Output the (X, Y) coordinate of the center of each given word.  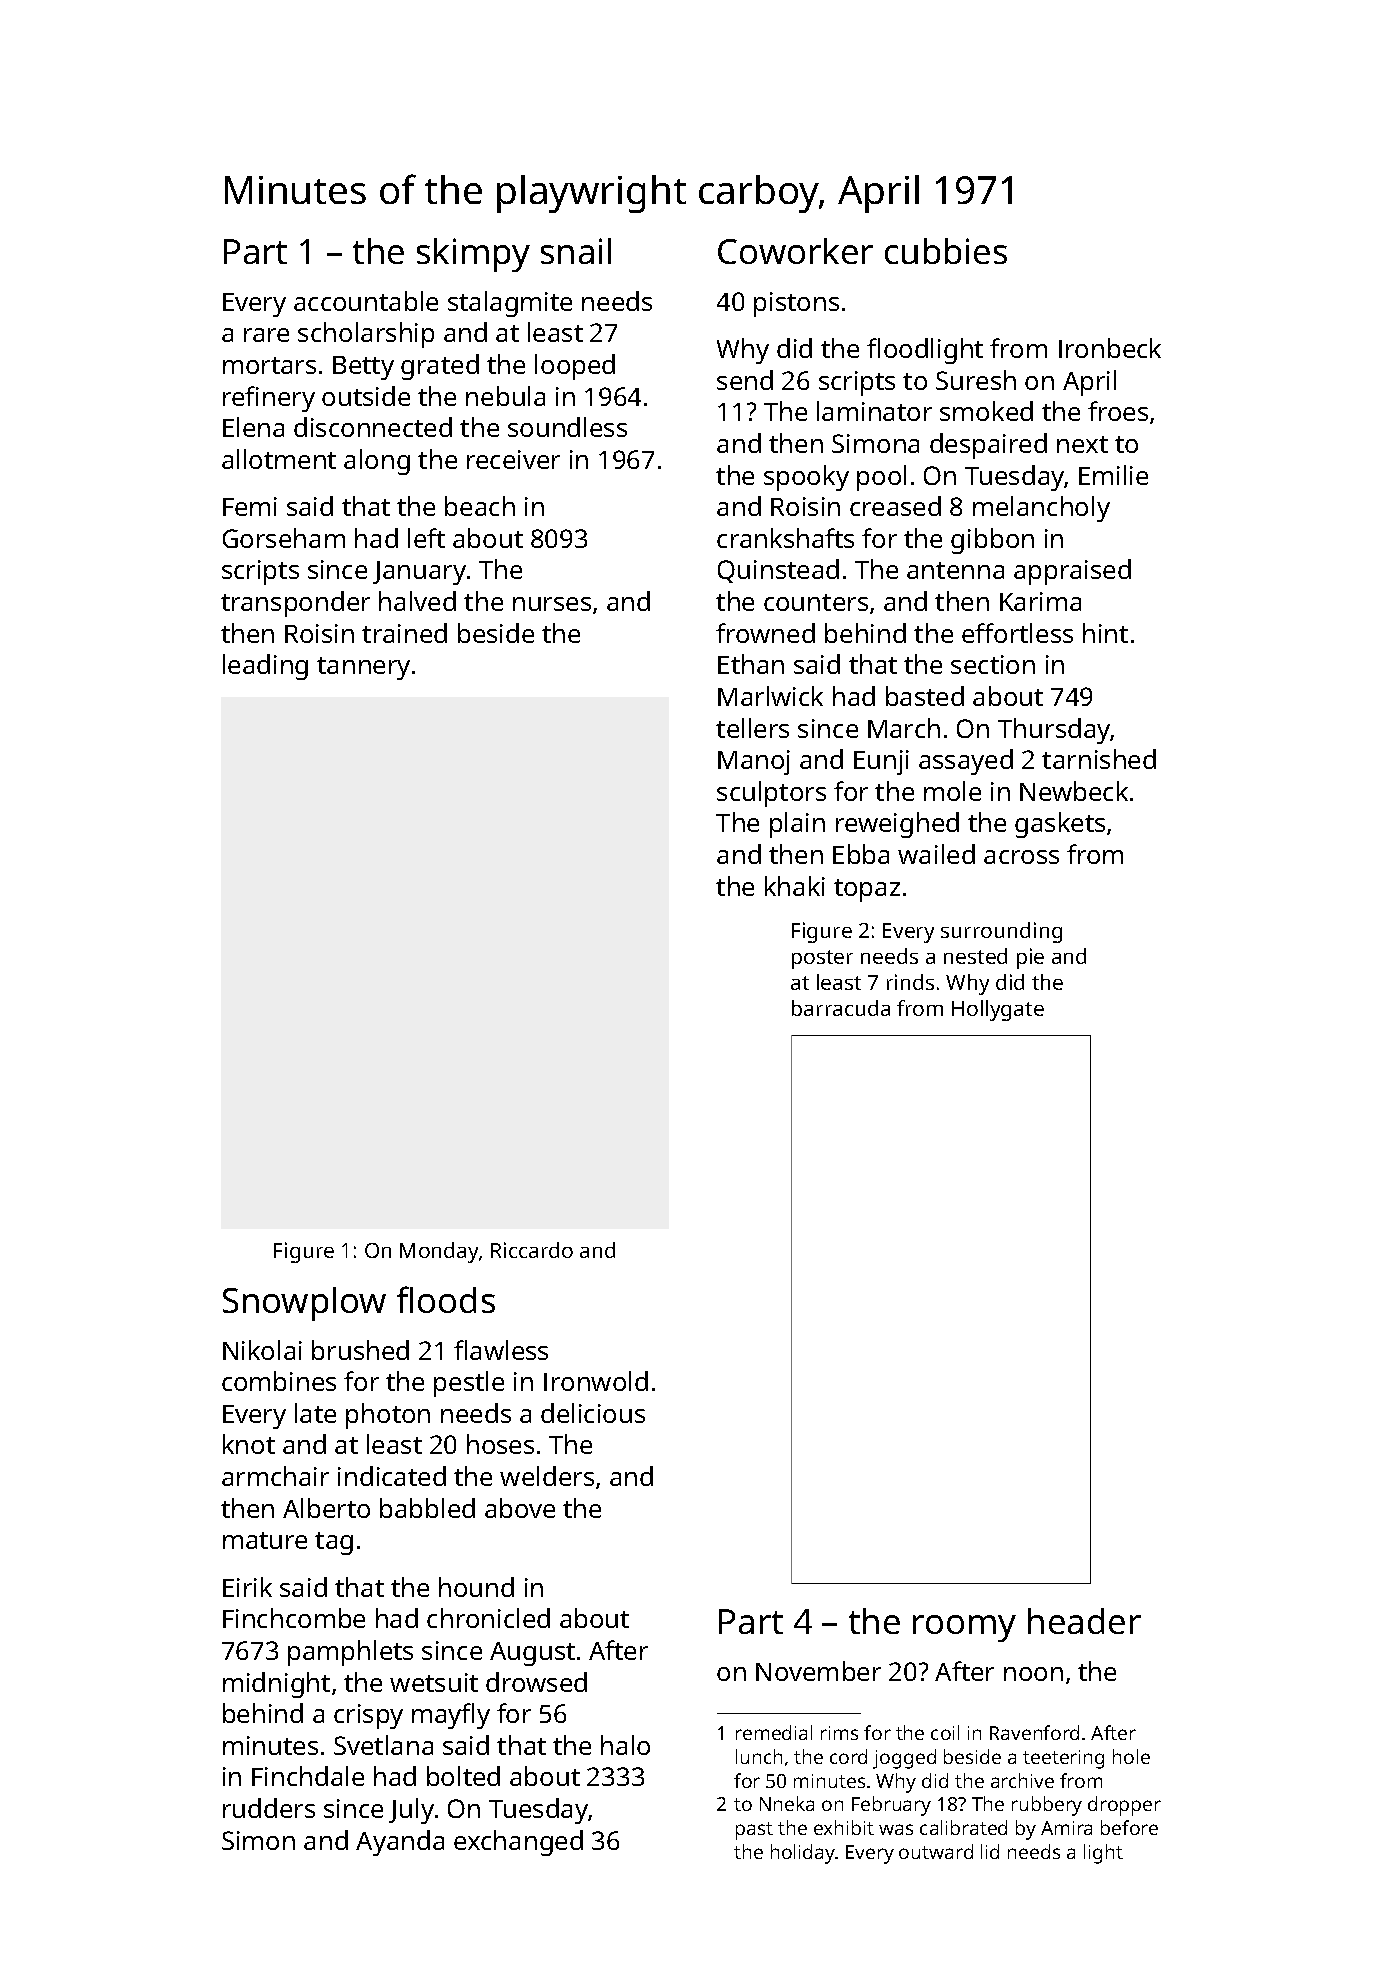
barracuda (841, 1008)
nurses (552, 604)
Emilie (1113, 475)
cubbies (946, 251)
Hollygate (998, 1010)
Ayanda (400, 1843)
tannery (363, 668)
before (1129, 1827)
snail (576, 251)
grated (440, 367)
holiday (803, 1854)
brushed (360, 1350)
